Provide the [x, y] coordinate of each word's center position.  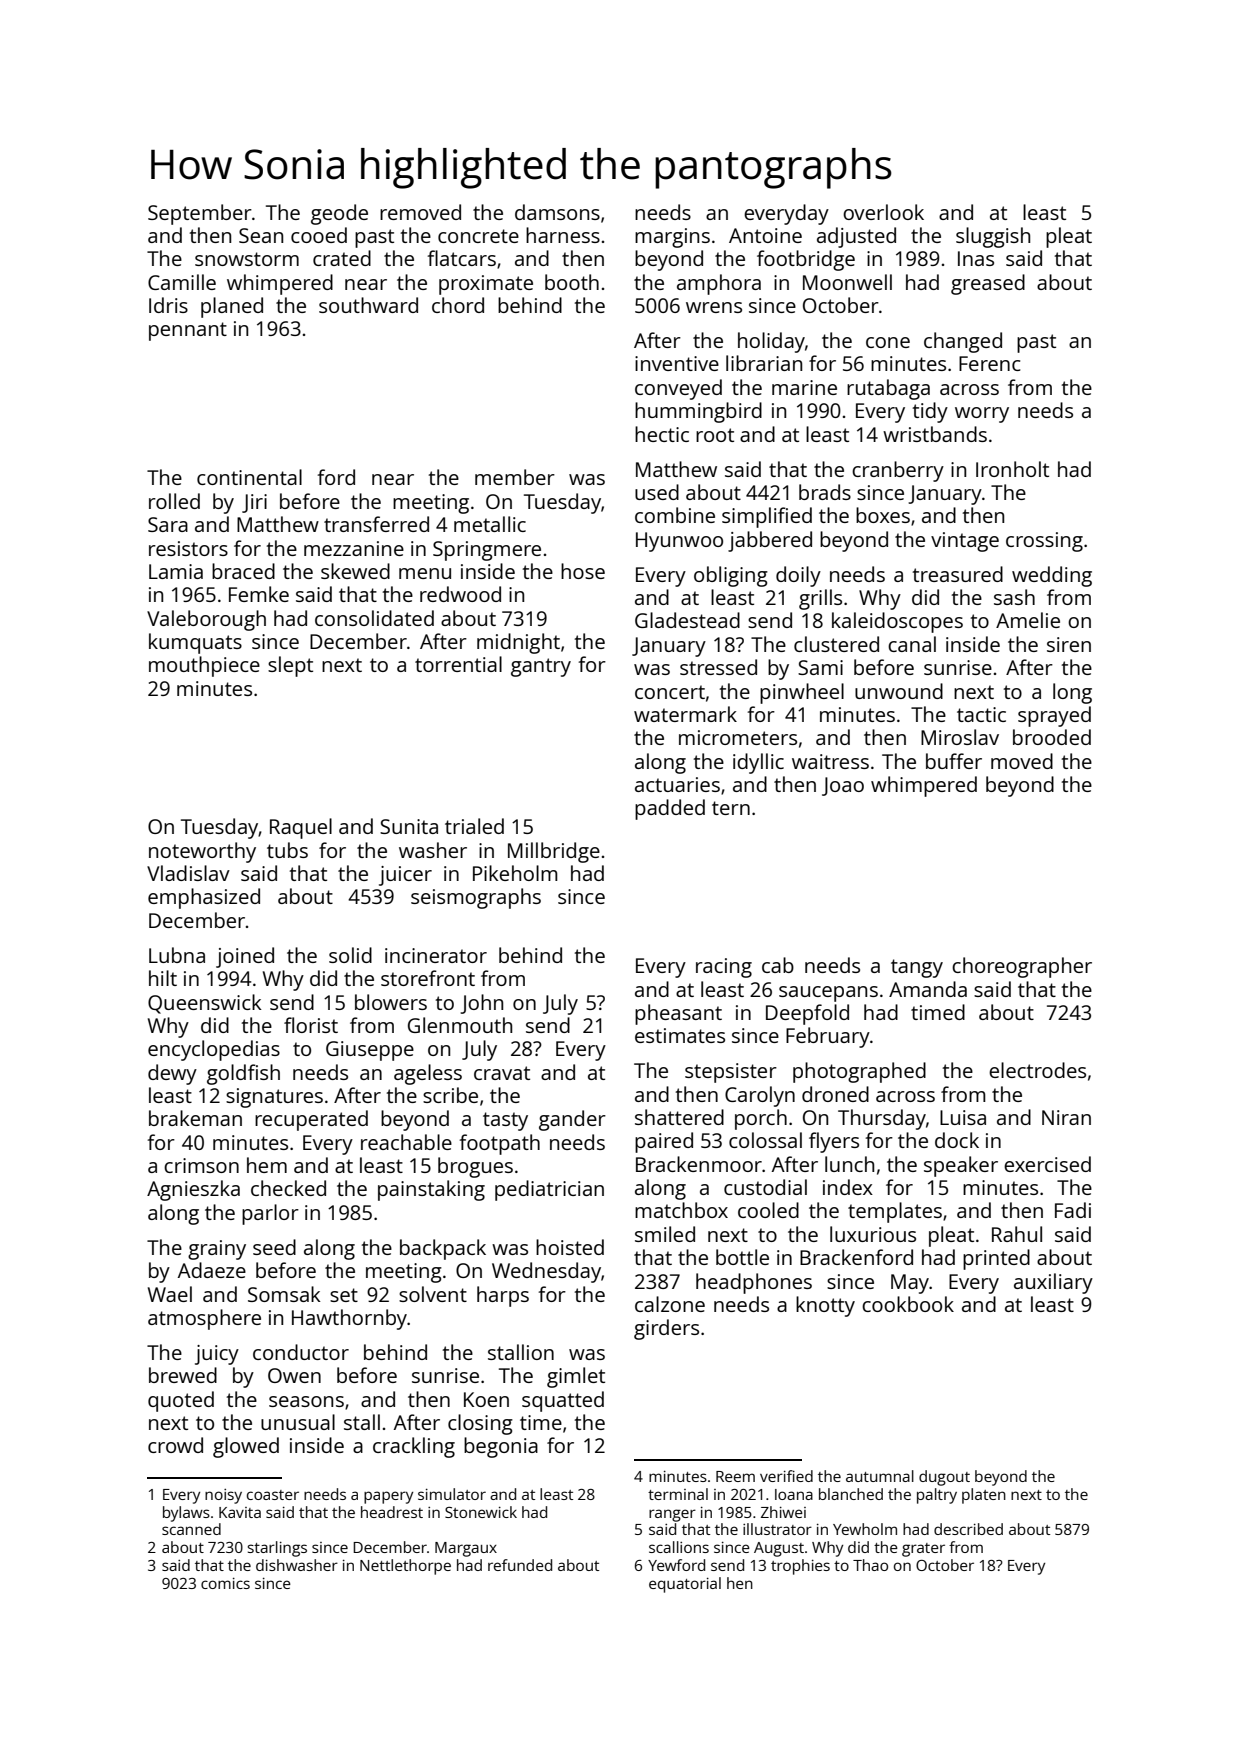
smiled [665, 1234]
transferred [376, 524]
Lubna [177, 955]
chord [458, 305]
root [715, 435]
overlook [883, 212]
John [481, 1004]
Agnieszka [193, 1190]
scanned [191, 1529]
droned [835, 1094]
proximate [486, 285]
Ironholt [1012, 469]
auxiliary [1053, 1283]
